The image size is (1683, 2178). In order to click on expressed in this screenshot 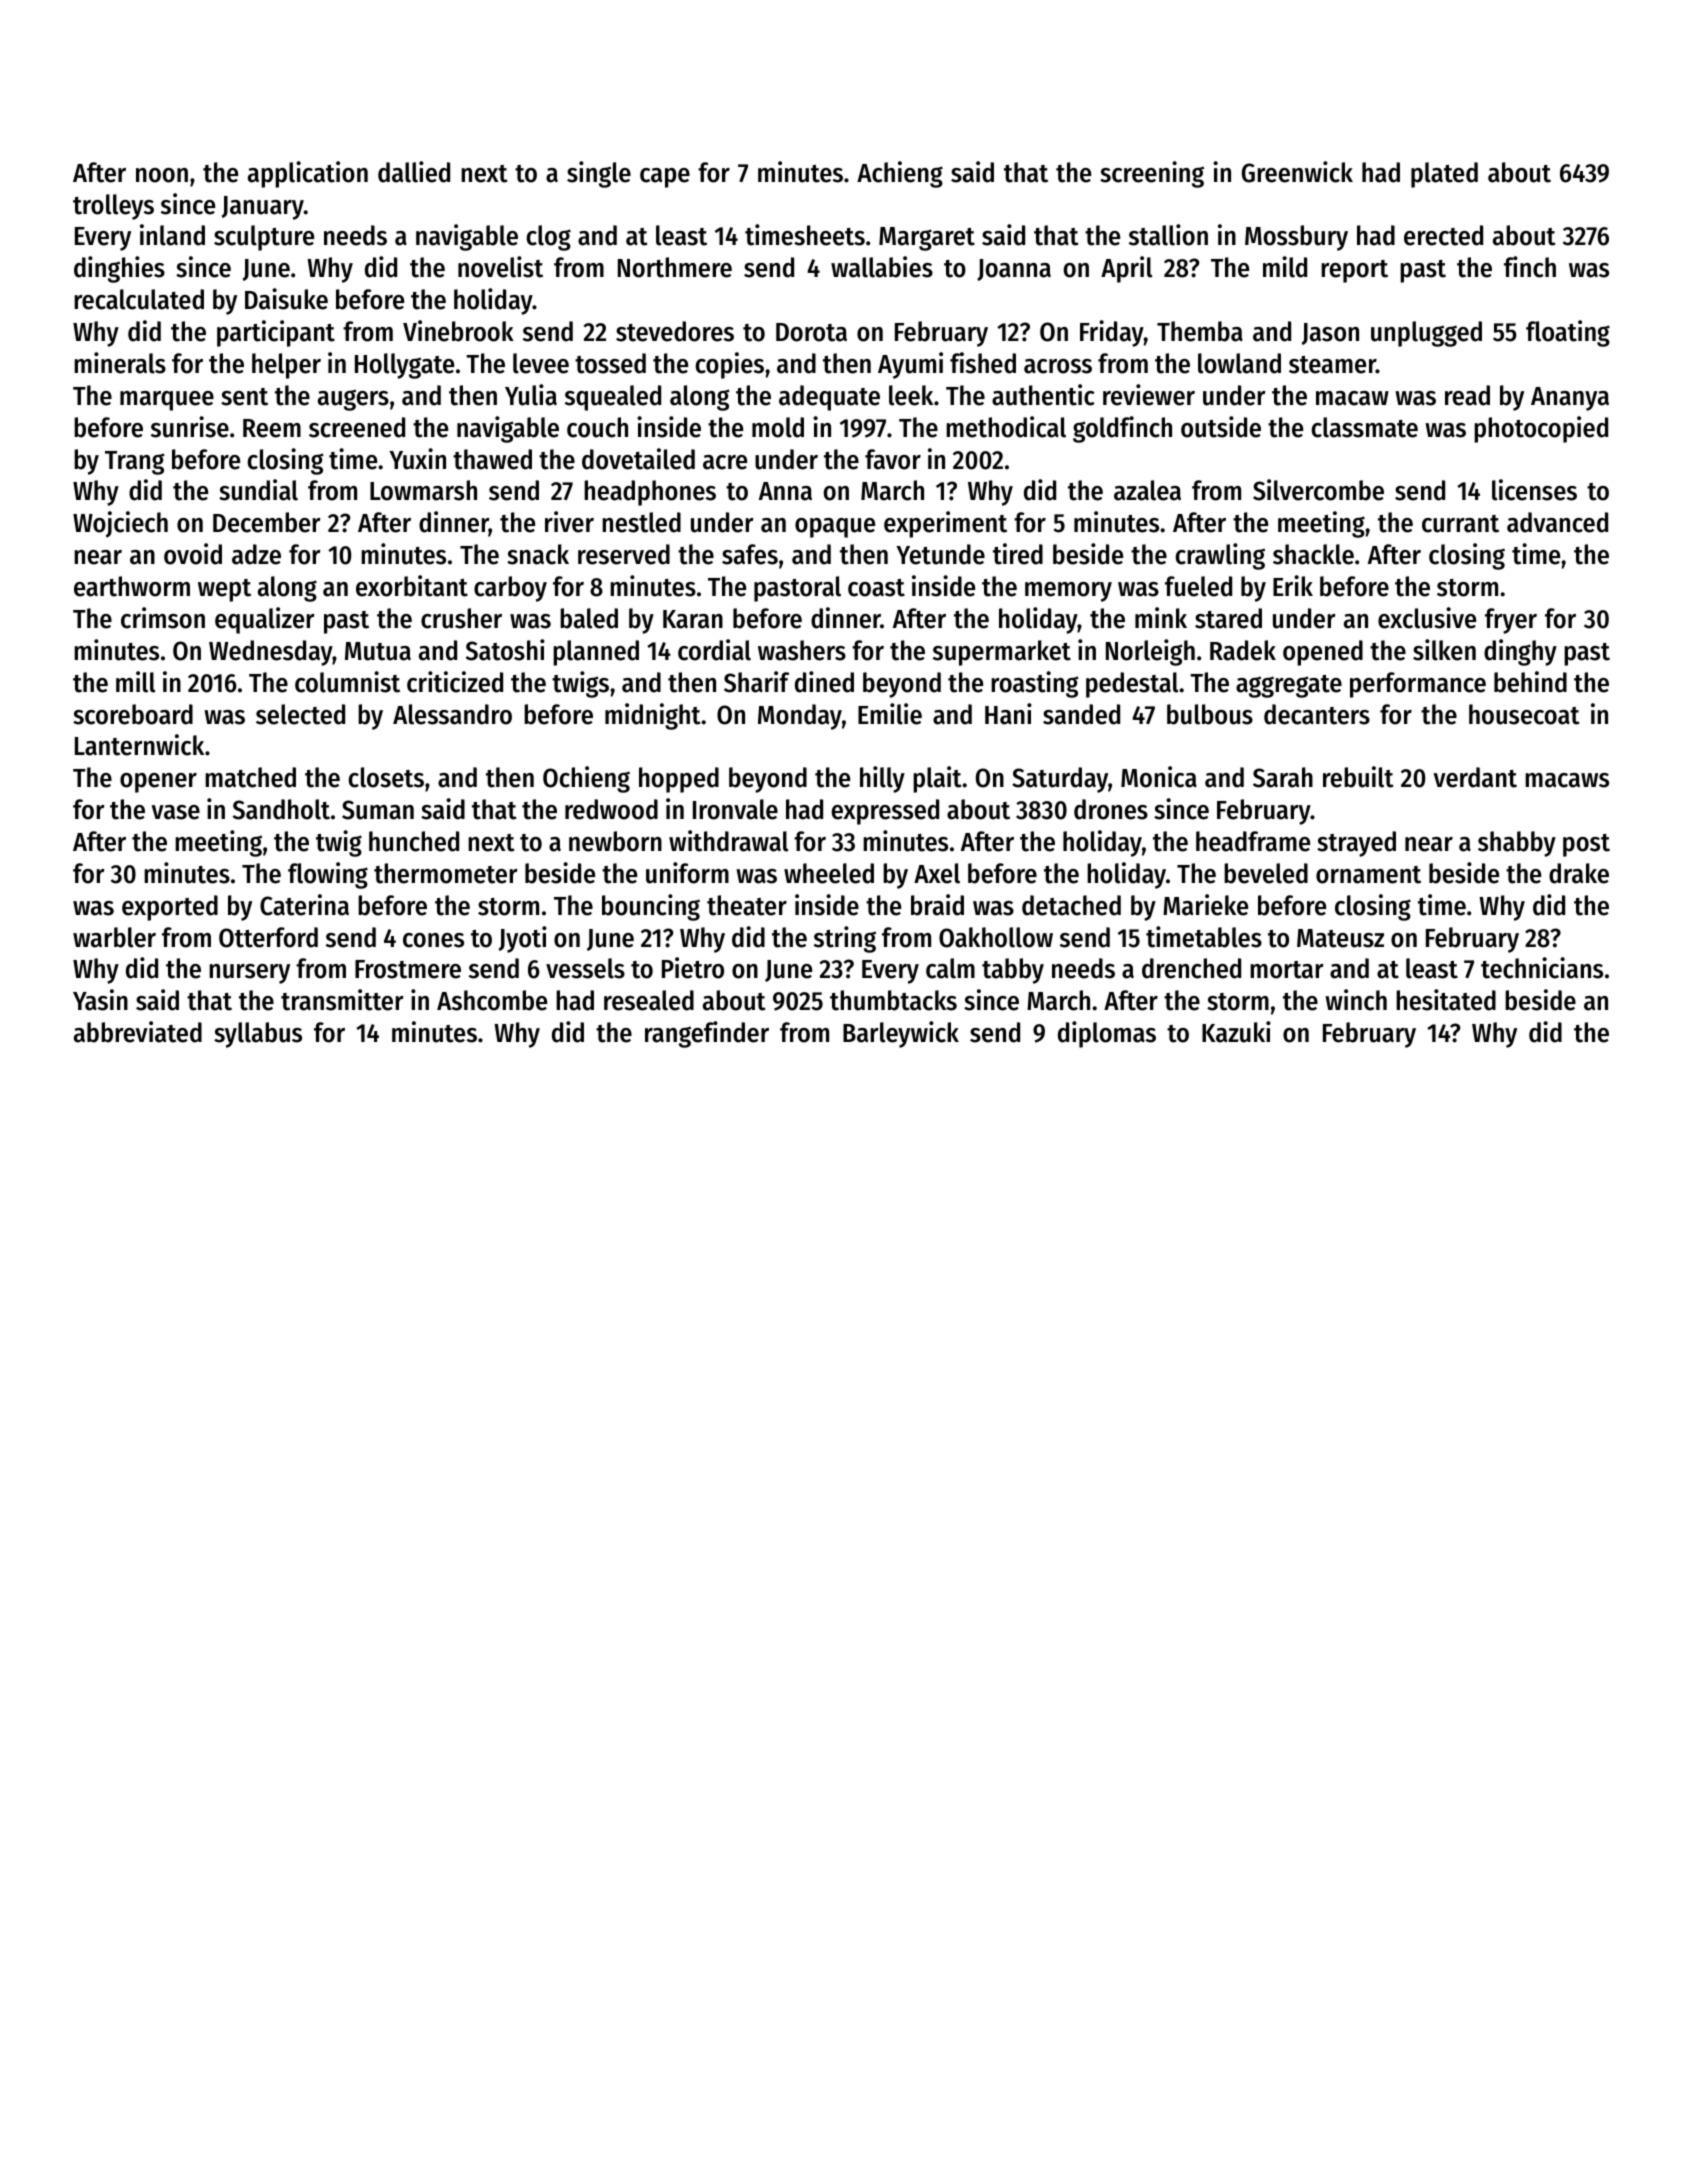, I will do `click(885, 812)`.
